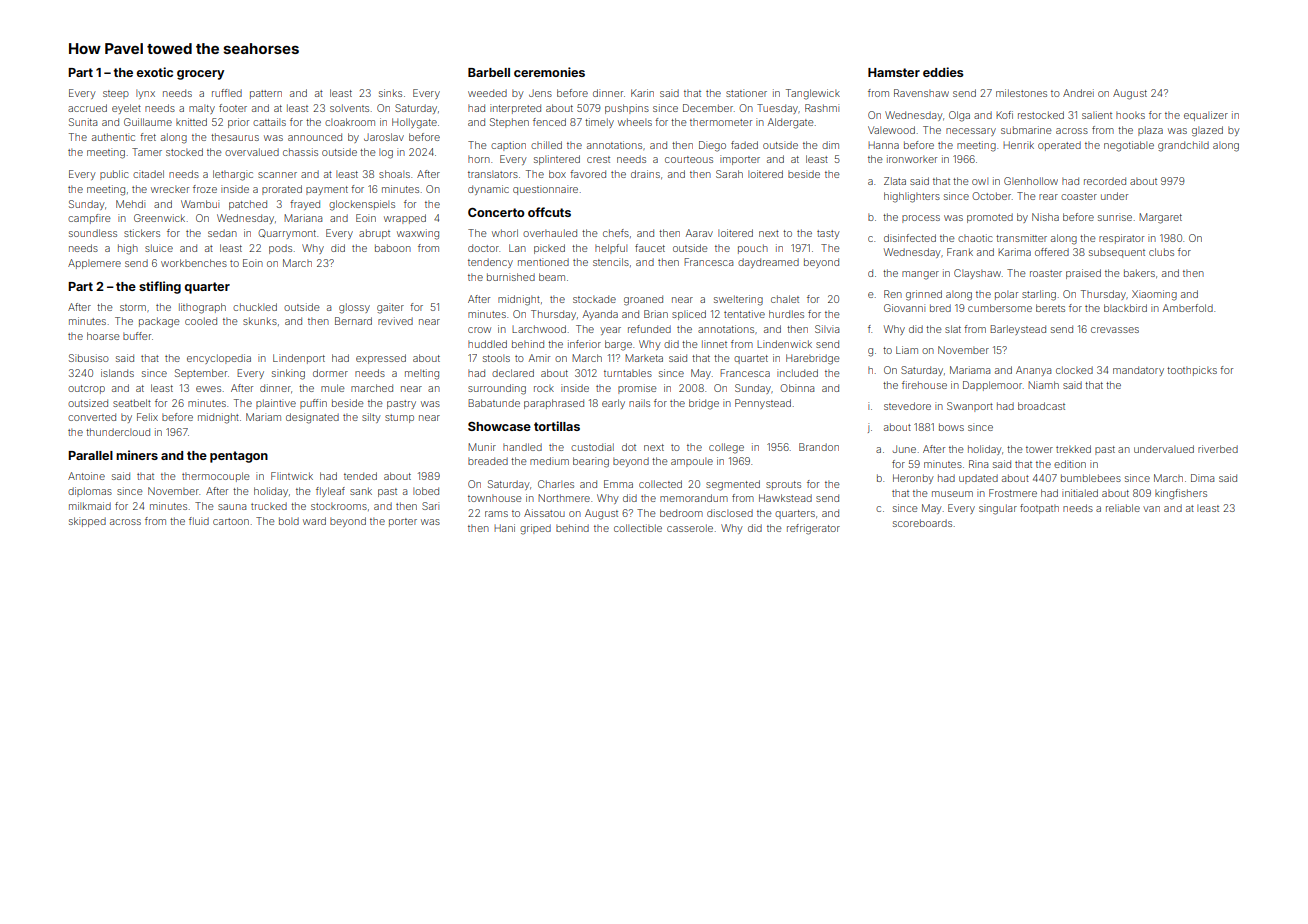 The image size is (1308, 924). Describe the element at coordinates (90, 506) in the screenshot. I see `milkmaid` at that location.
